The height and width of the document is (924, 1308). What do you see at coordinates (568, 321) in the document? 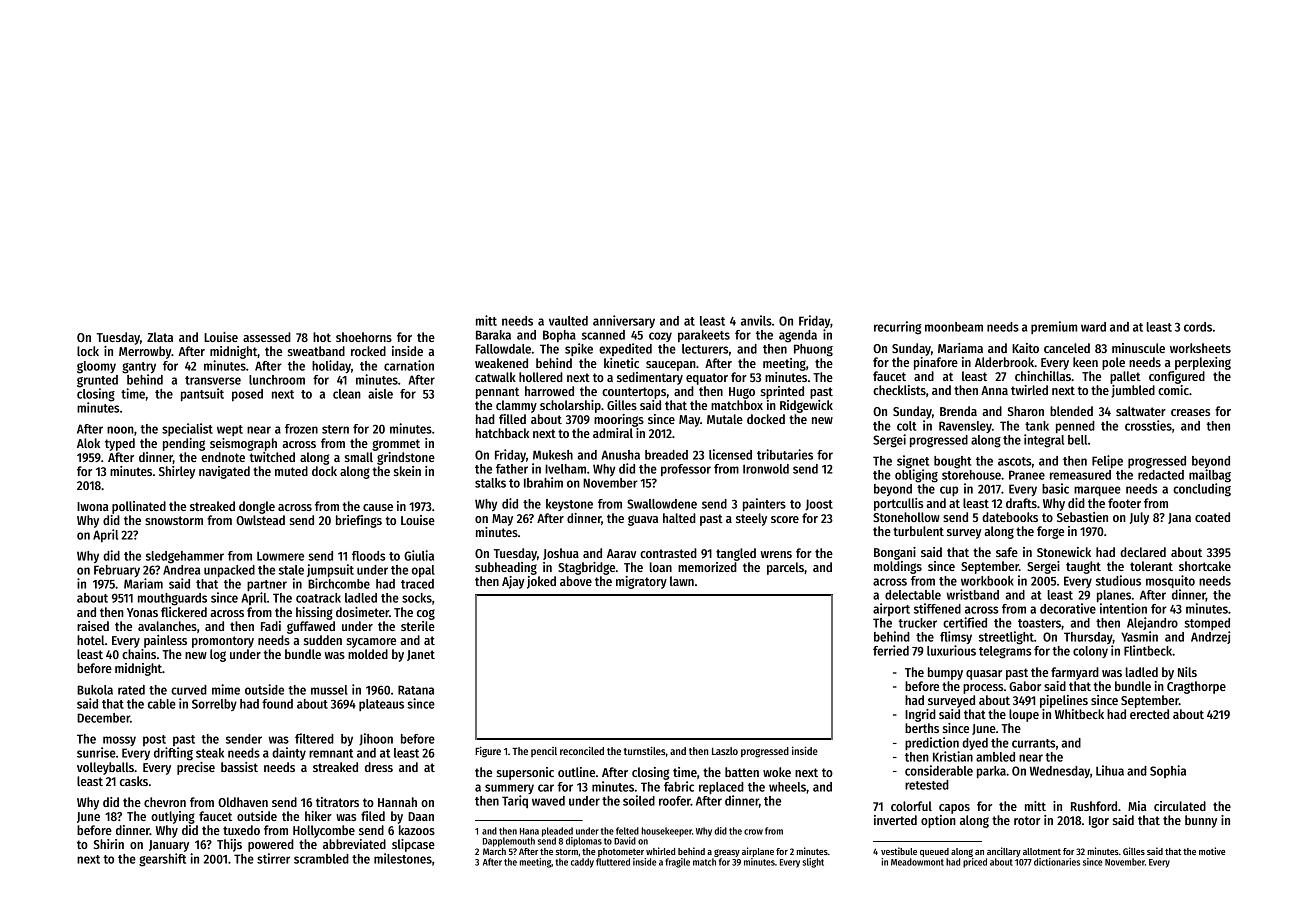
I see `vaulted` at bounding box center [568, 321].
